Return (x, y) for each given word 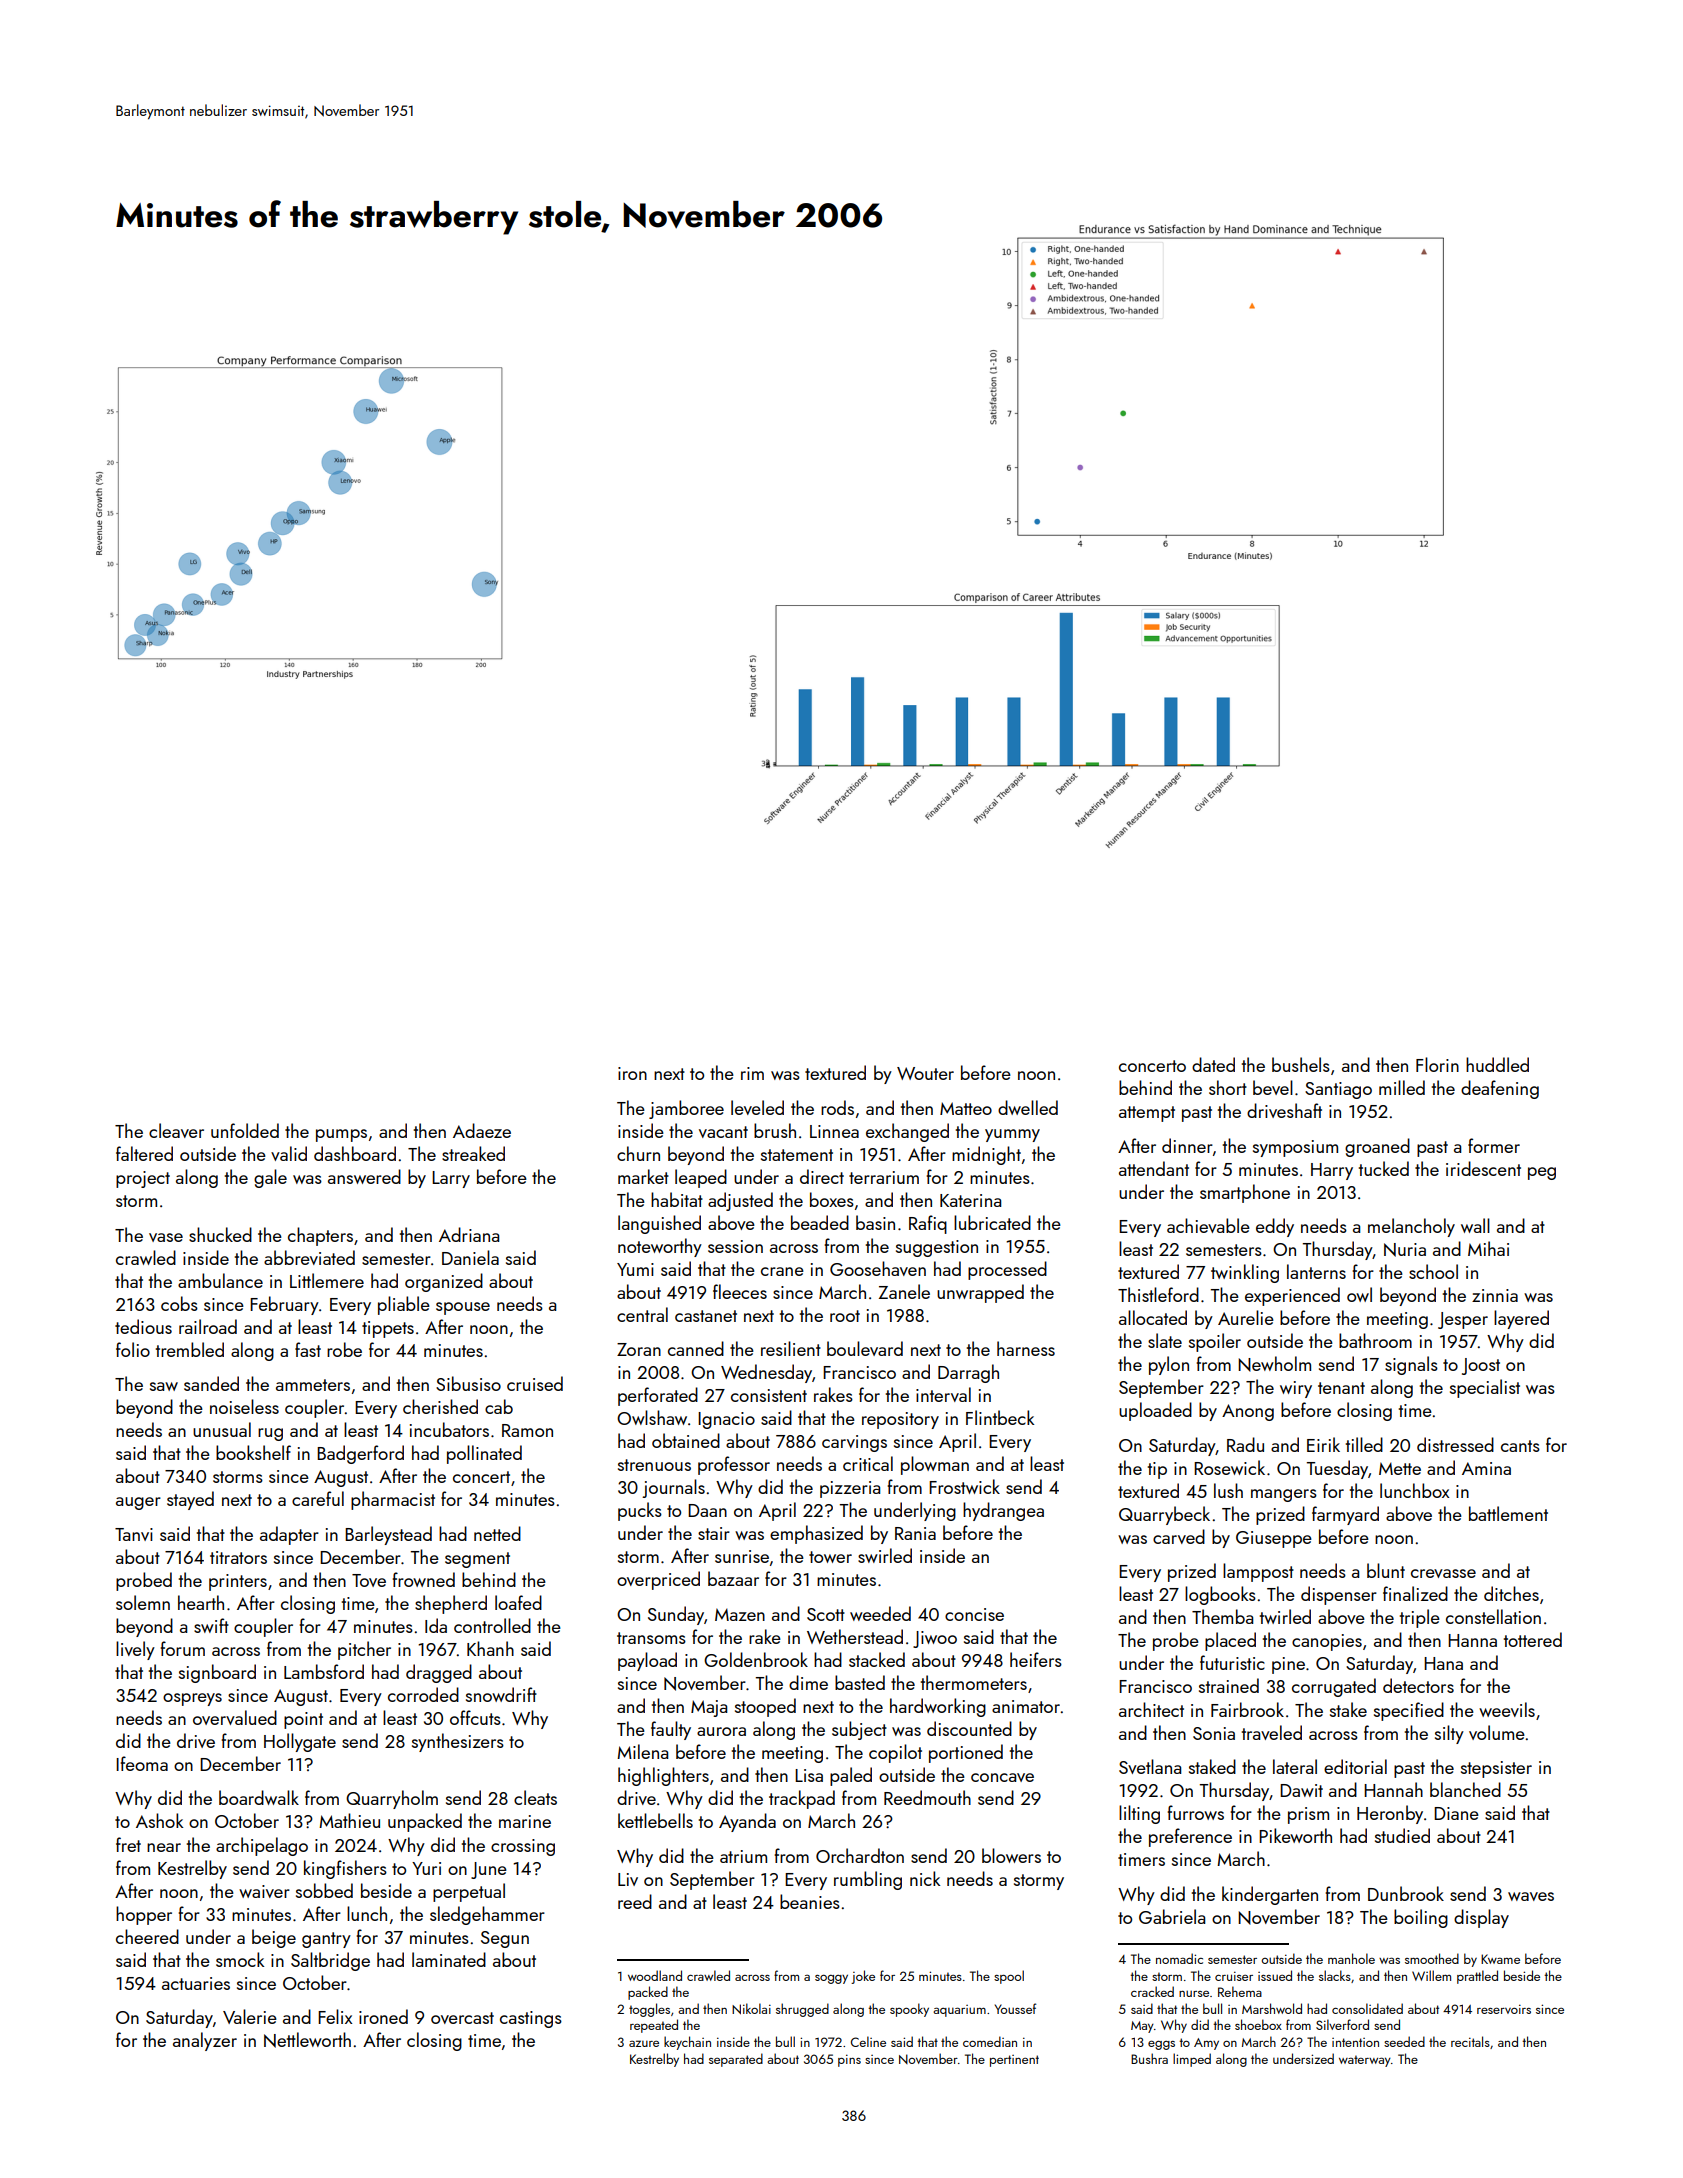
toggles (649, 2010)
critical (868, 1463)
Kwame (1500, 1959)
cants (1520, 1446)
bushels (1301, 1064)
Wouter (925, 1073)
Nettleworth (307, 2040)
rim (752, 1073)
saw (164, 1386)
